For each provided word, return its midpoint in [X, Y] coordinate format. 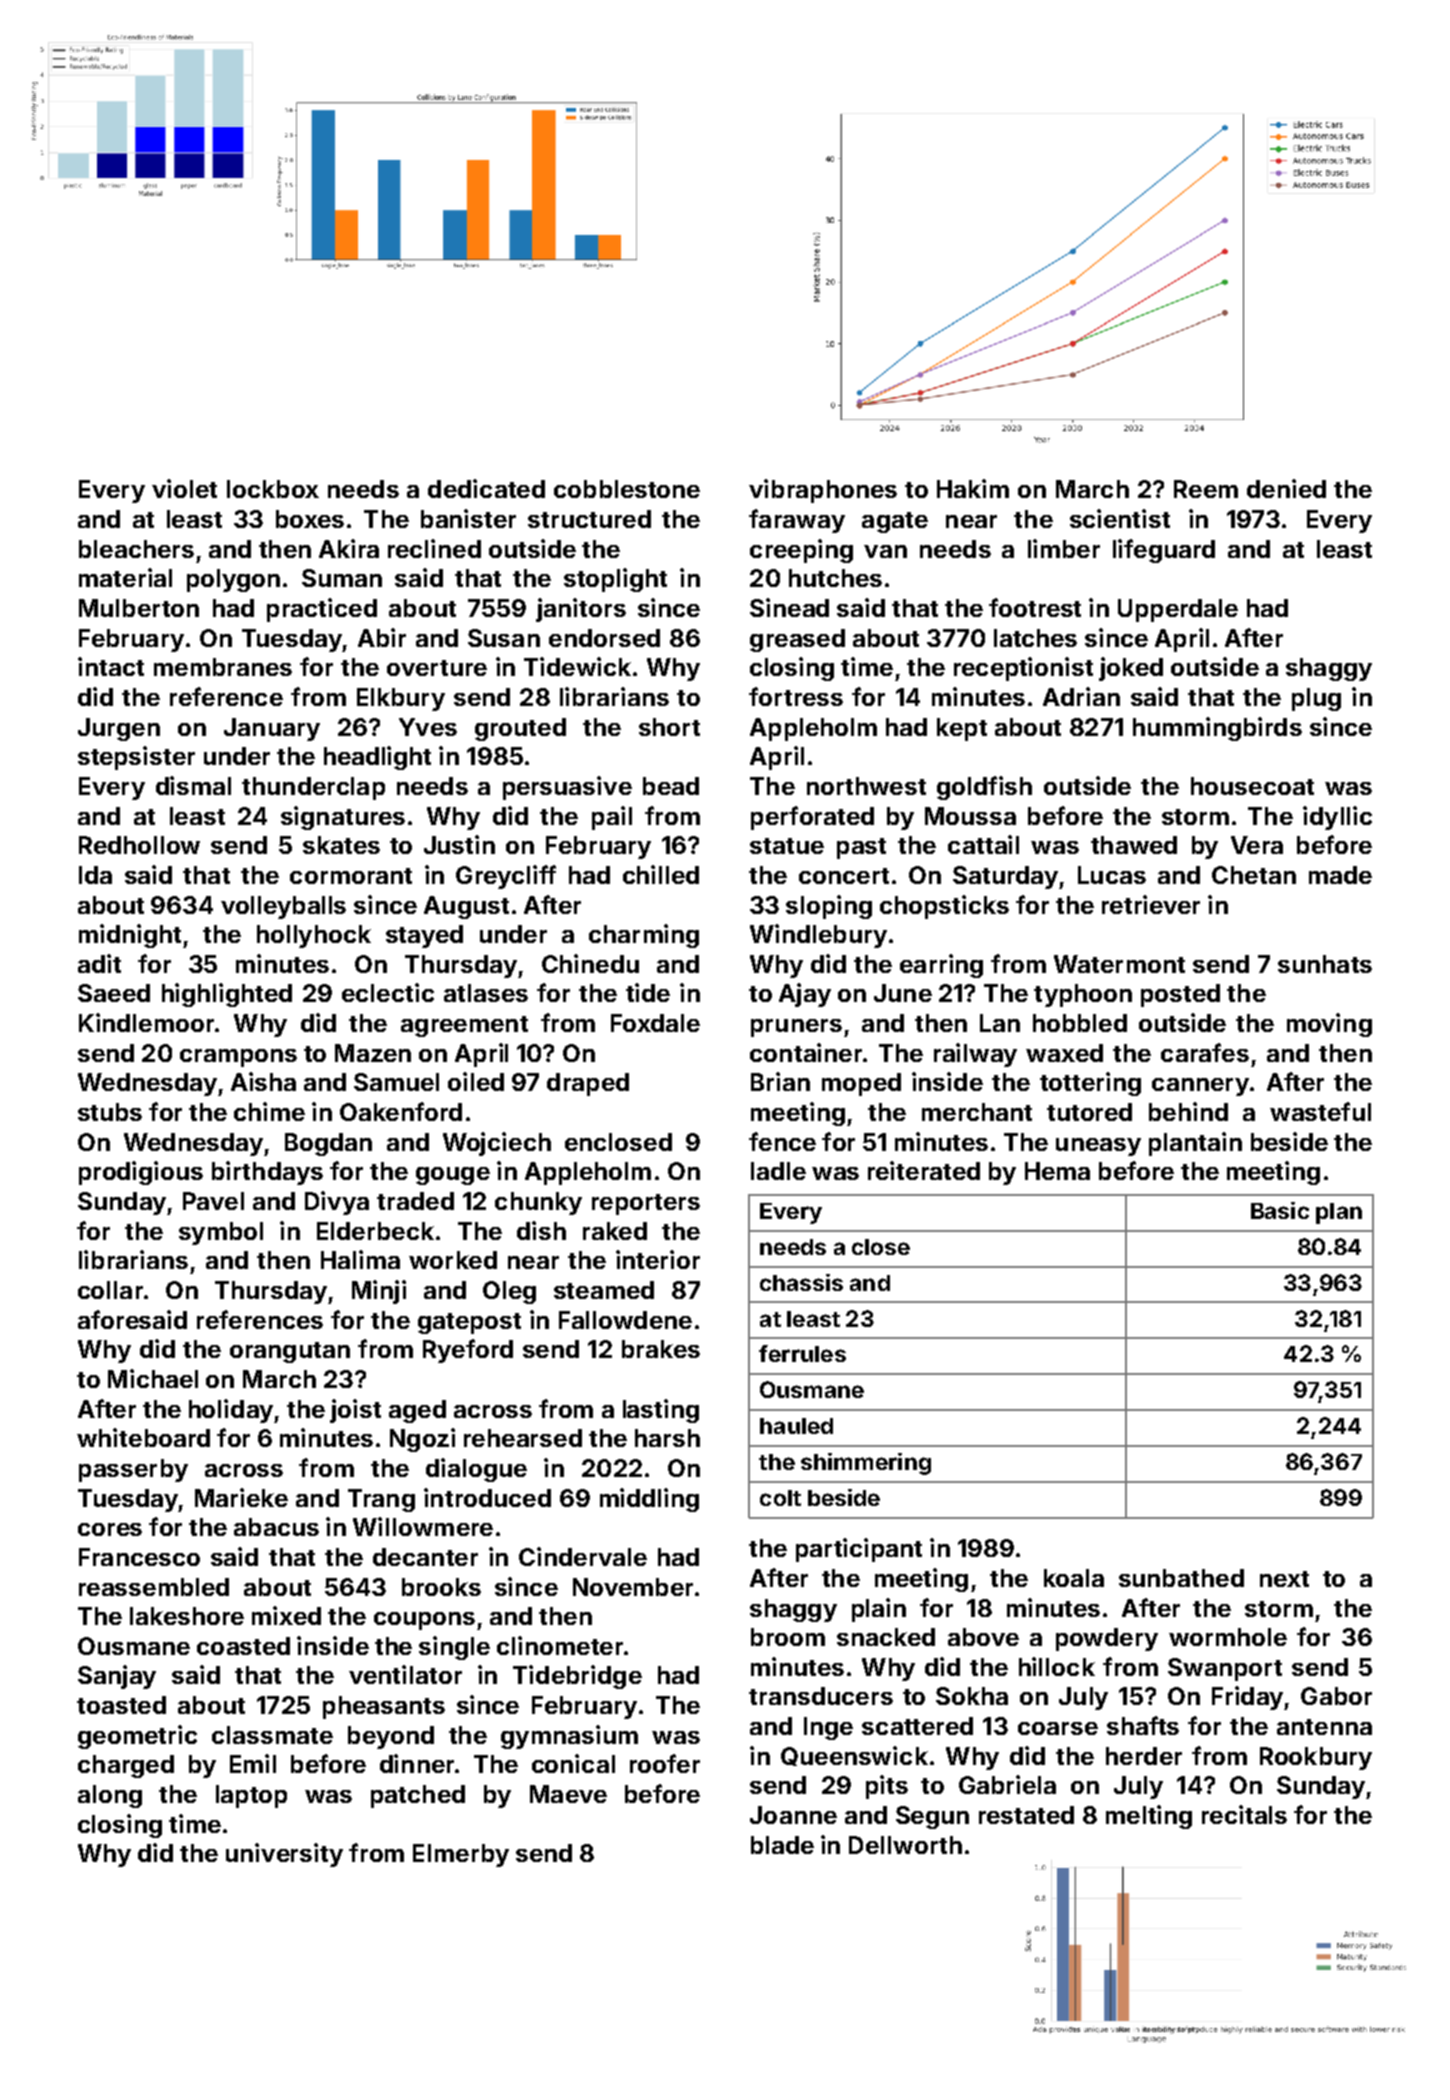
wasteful [1320, 1111]
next [1284, 1579]
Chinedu [590, 963]
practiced [322, 610]
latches [1035, 638]
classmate [272, 1735]
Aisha [263, 1081]
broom [788, 1637]
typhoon [1083, 995]
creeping [801, 551]
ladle [778, 1171]
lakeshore [187, 1616]
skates [341, 845]
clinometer [560, 1645]
